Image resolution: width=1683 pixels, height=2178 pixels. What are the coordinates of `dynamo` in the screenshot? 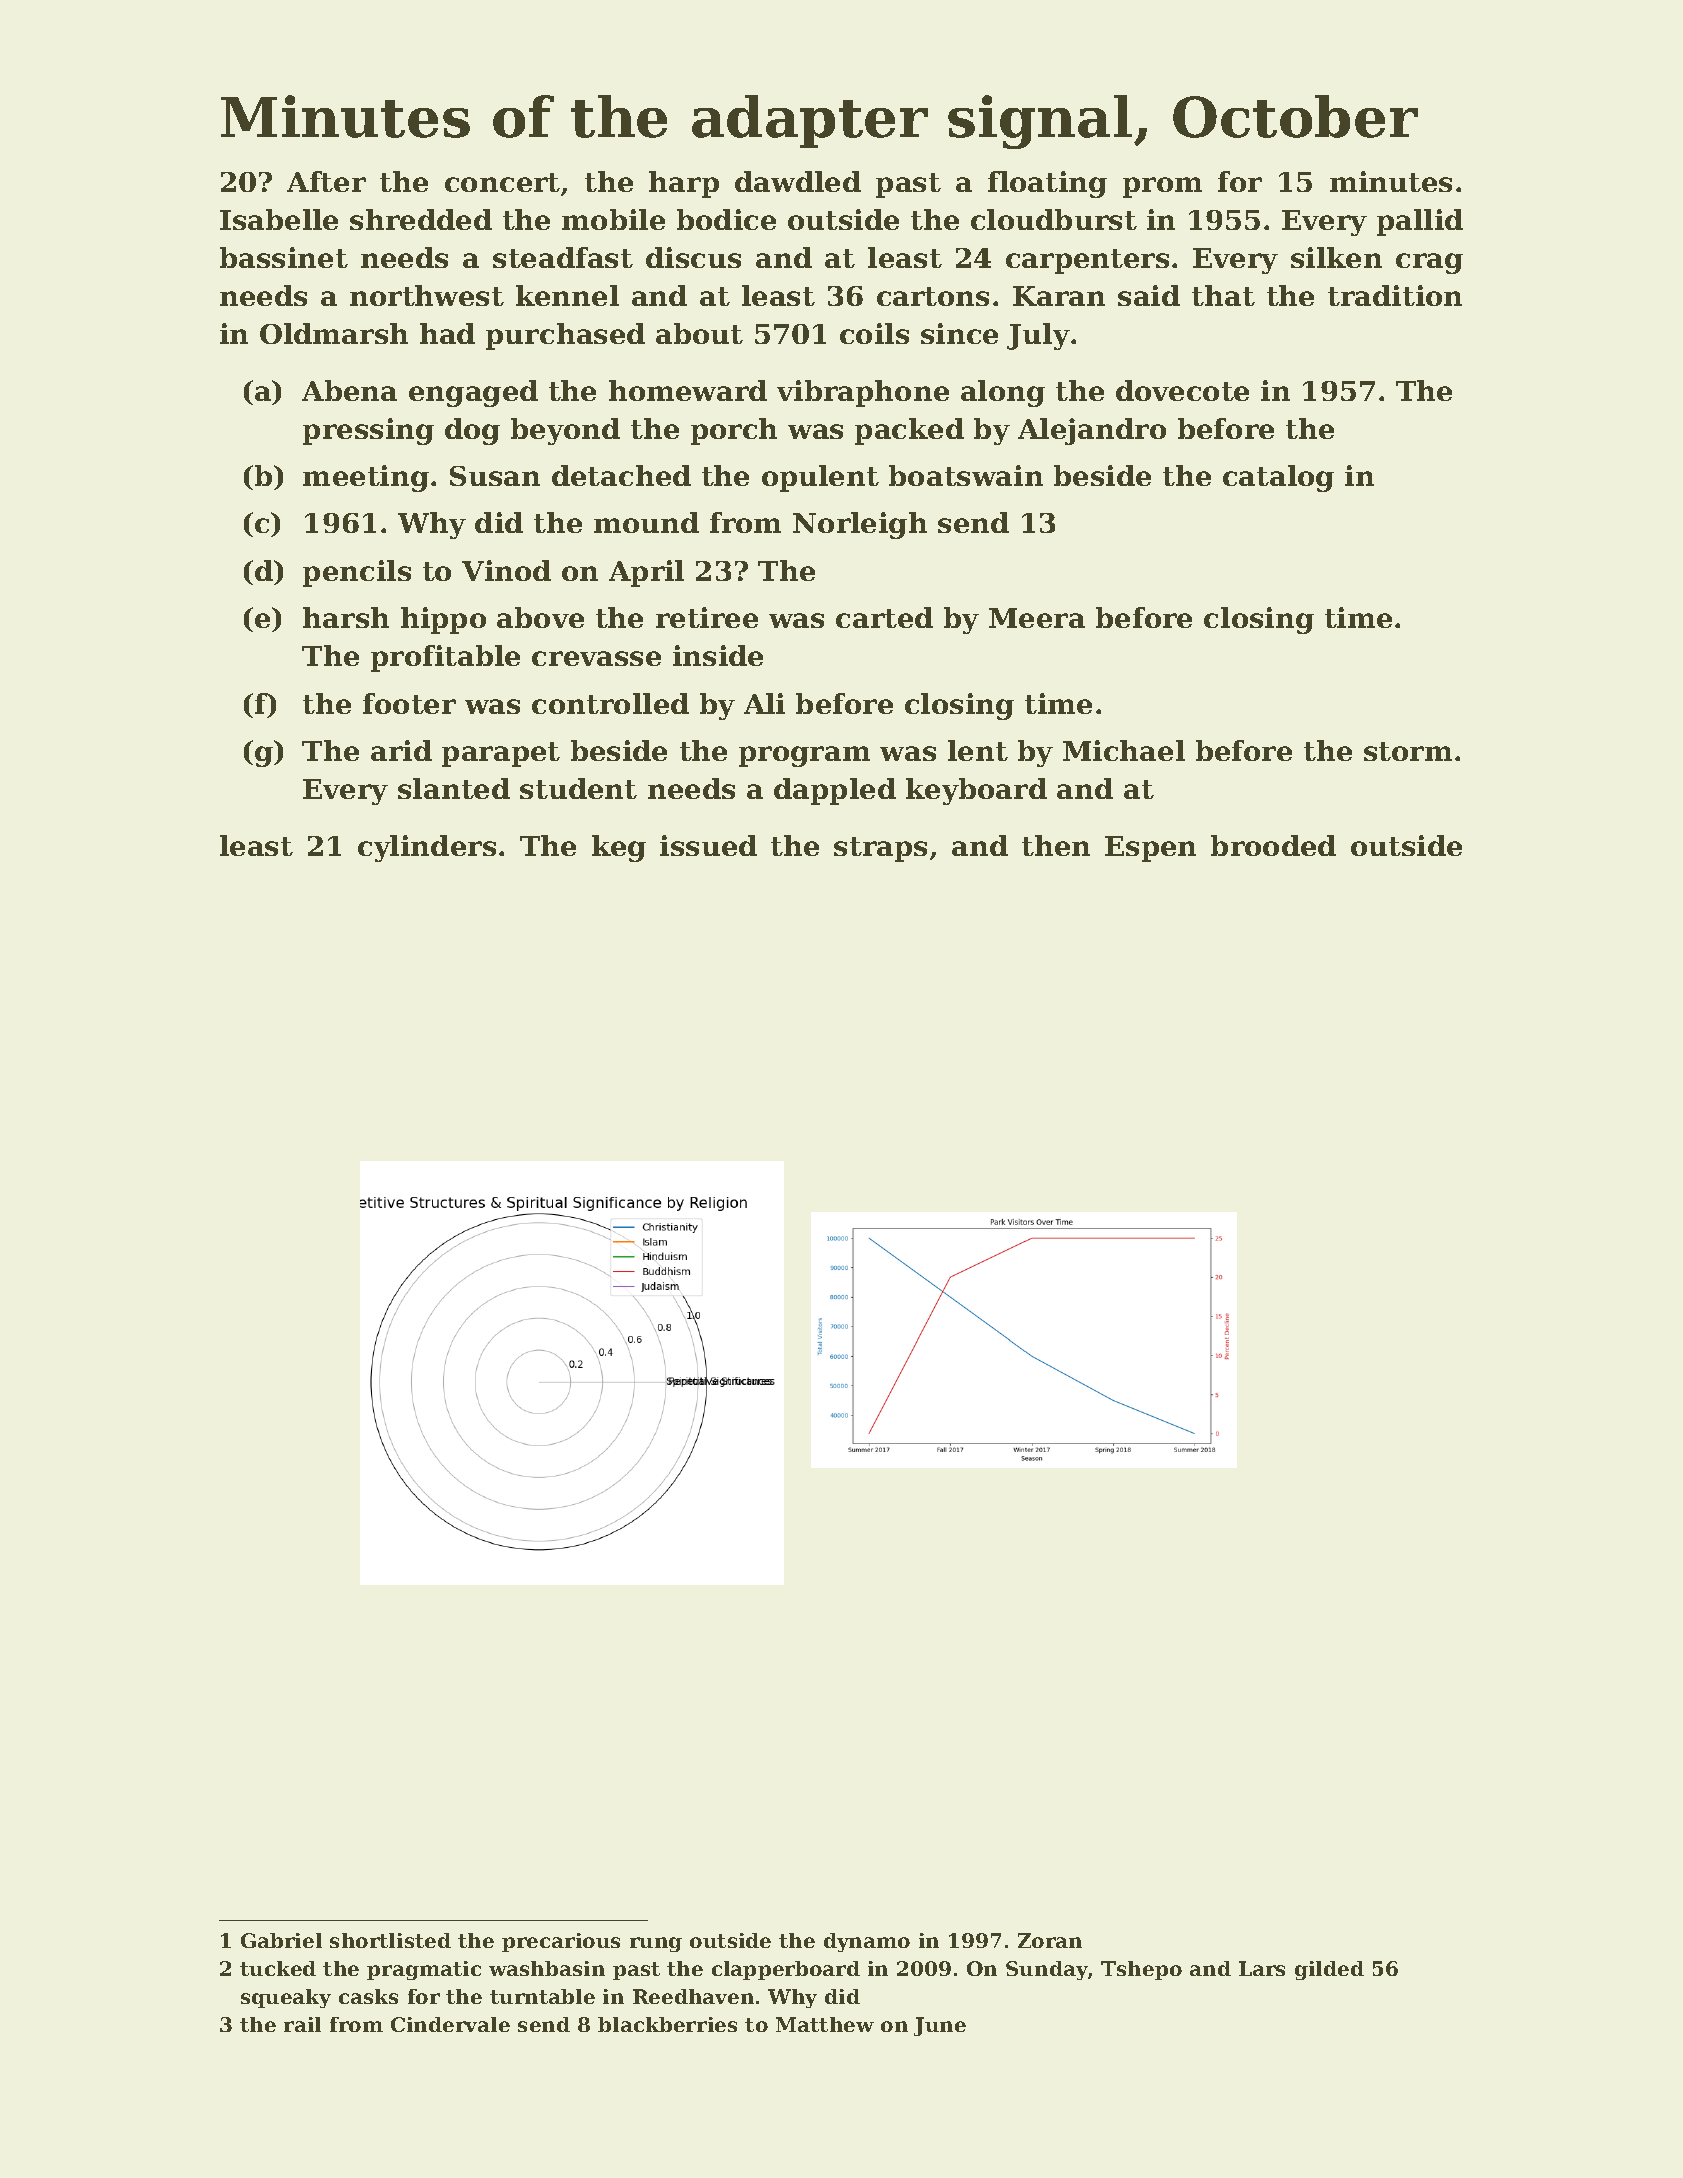 It's located at (867, 1942).
